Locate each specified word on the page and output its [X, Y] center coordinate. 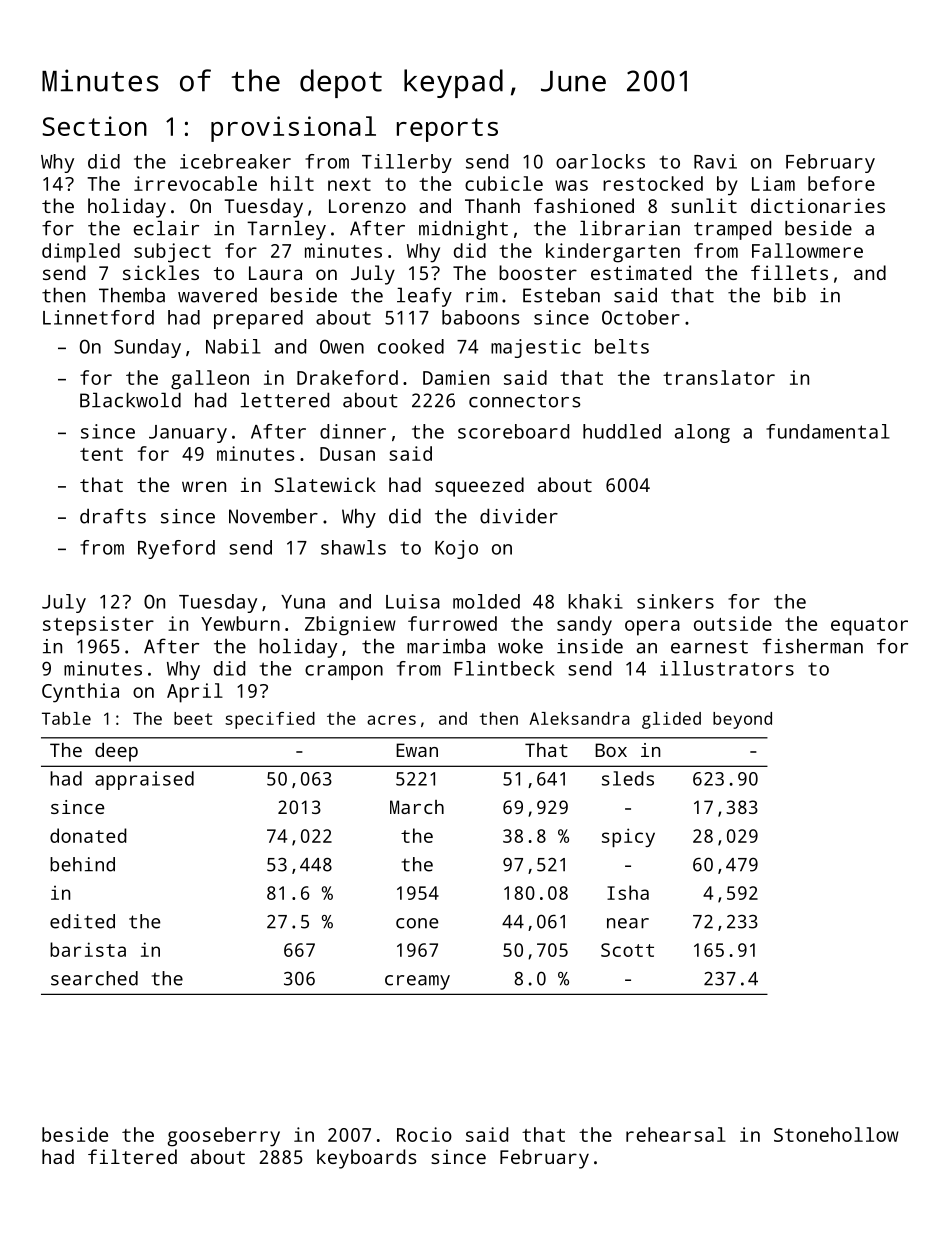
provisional [293, 129]
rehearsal [676, 1134]
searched [94, 978]
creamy [417, 982]
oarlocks [600, 161]
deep [116, 752]
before [841, 183]
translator [719, 377]
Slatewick [325, 484]
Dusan [347, 454]
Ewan [417, 750]
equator [869, 627]
